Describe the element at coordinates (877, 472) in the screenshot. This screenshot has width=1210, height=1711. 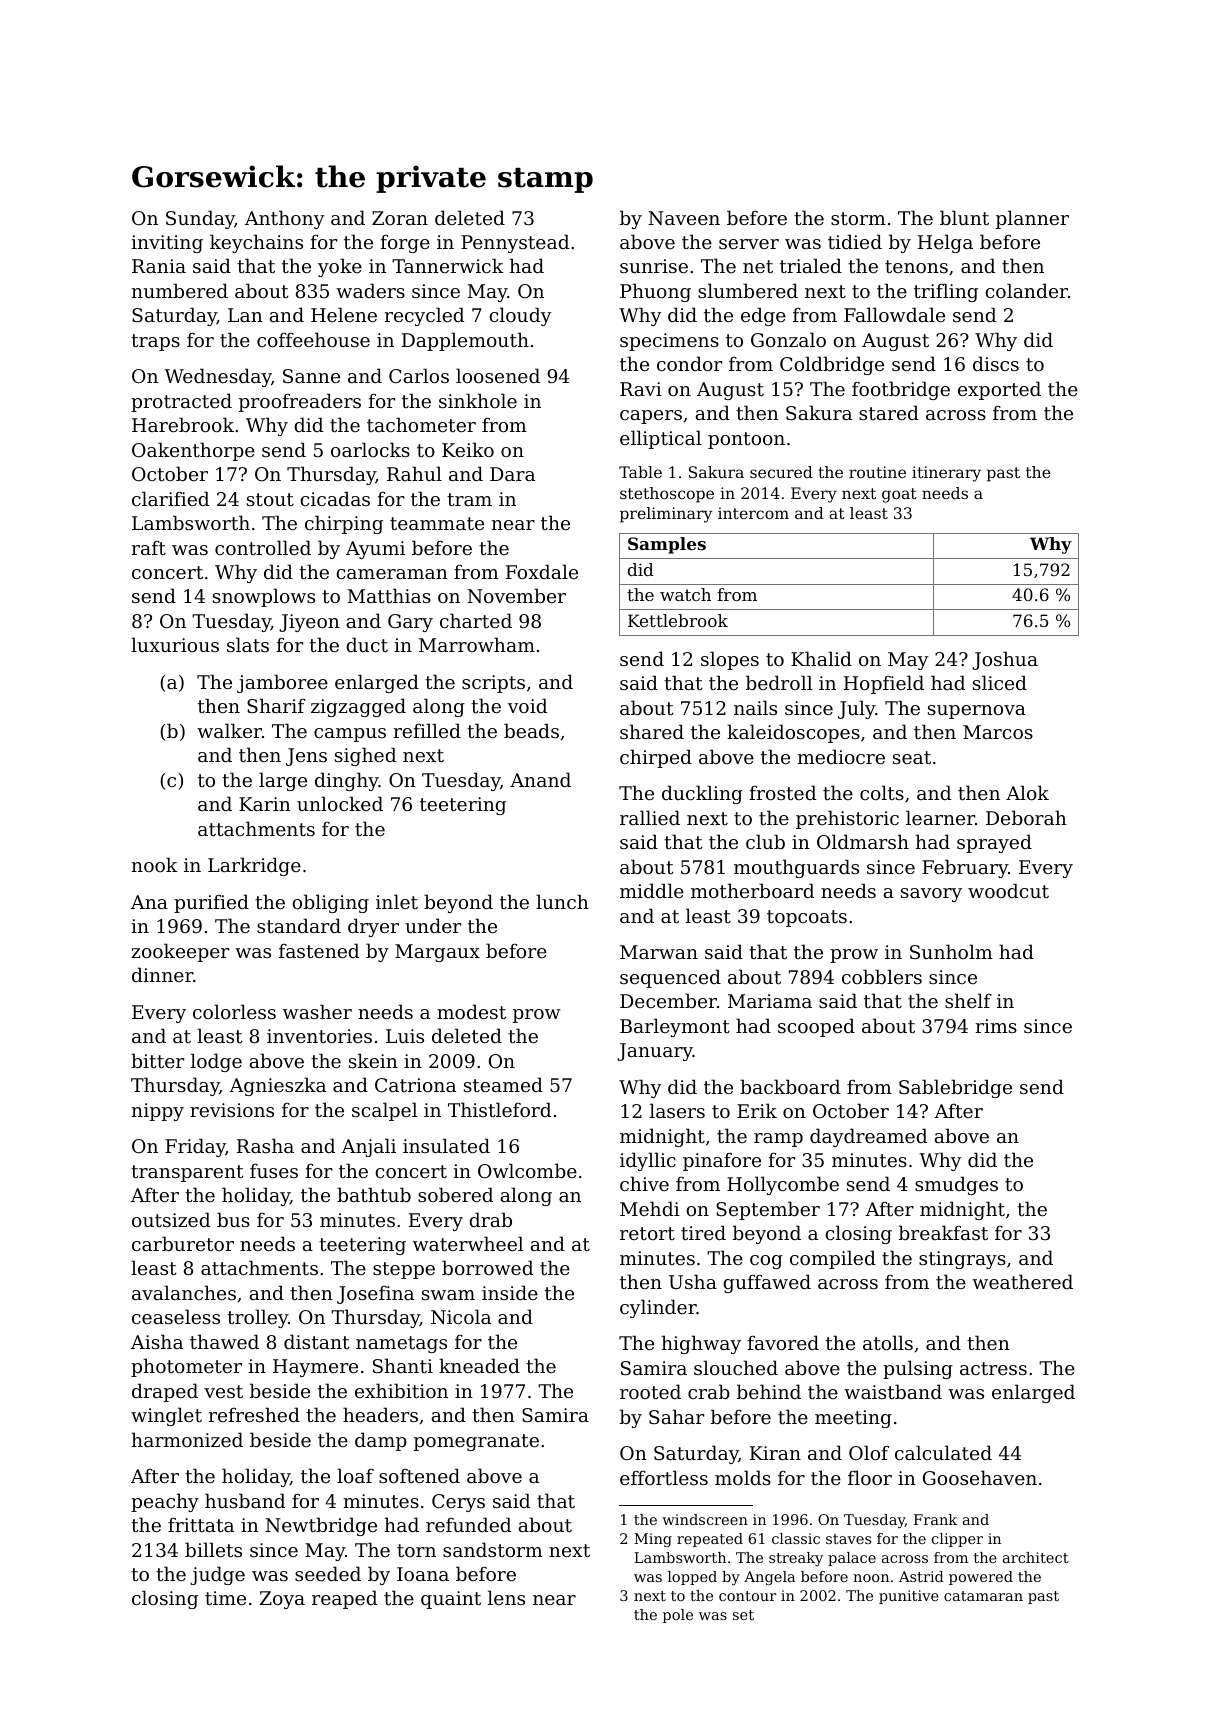
I see `routine` at that location.
